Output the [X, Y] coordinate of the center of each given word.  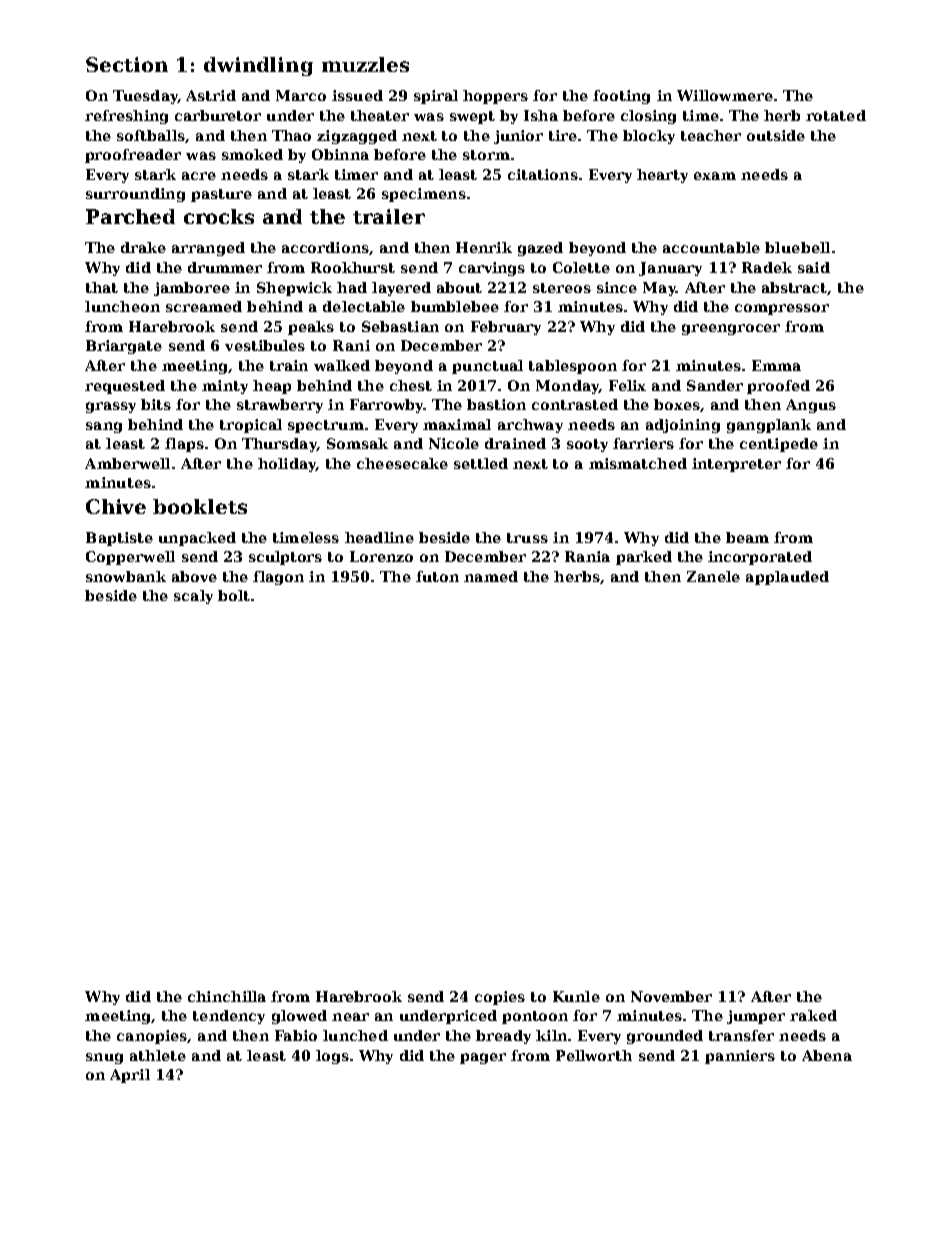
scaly [193, 597]
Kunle [576, 996]
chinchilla [227, 996]
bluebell [797, 247]
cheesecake [402, 463]
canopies [152, 1037]
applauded [787, 578]
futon [437, 576]
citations [543, 174]
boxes [677, 404]
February [506, 328]
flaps [184, 445]
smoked [252, 154]
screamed [204, 306]
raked [813, 1015]
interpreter [736, 465]
